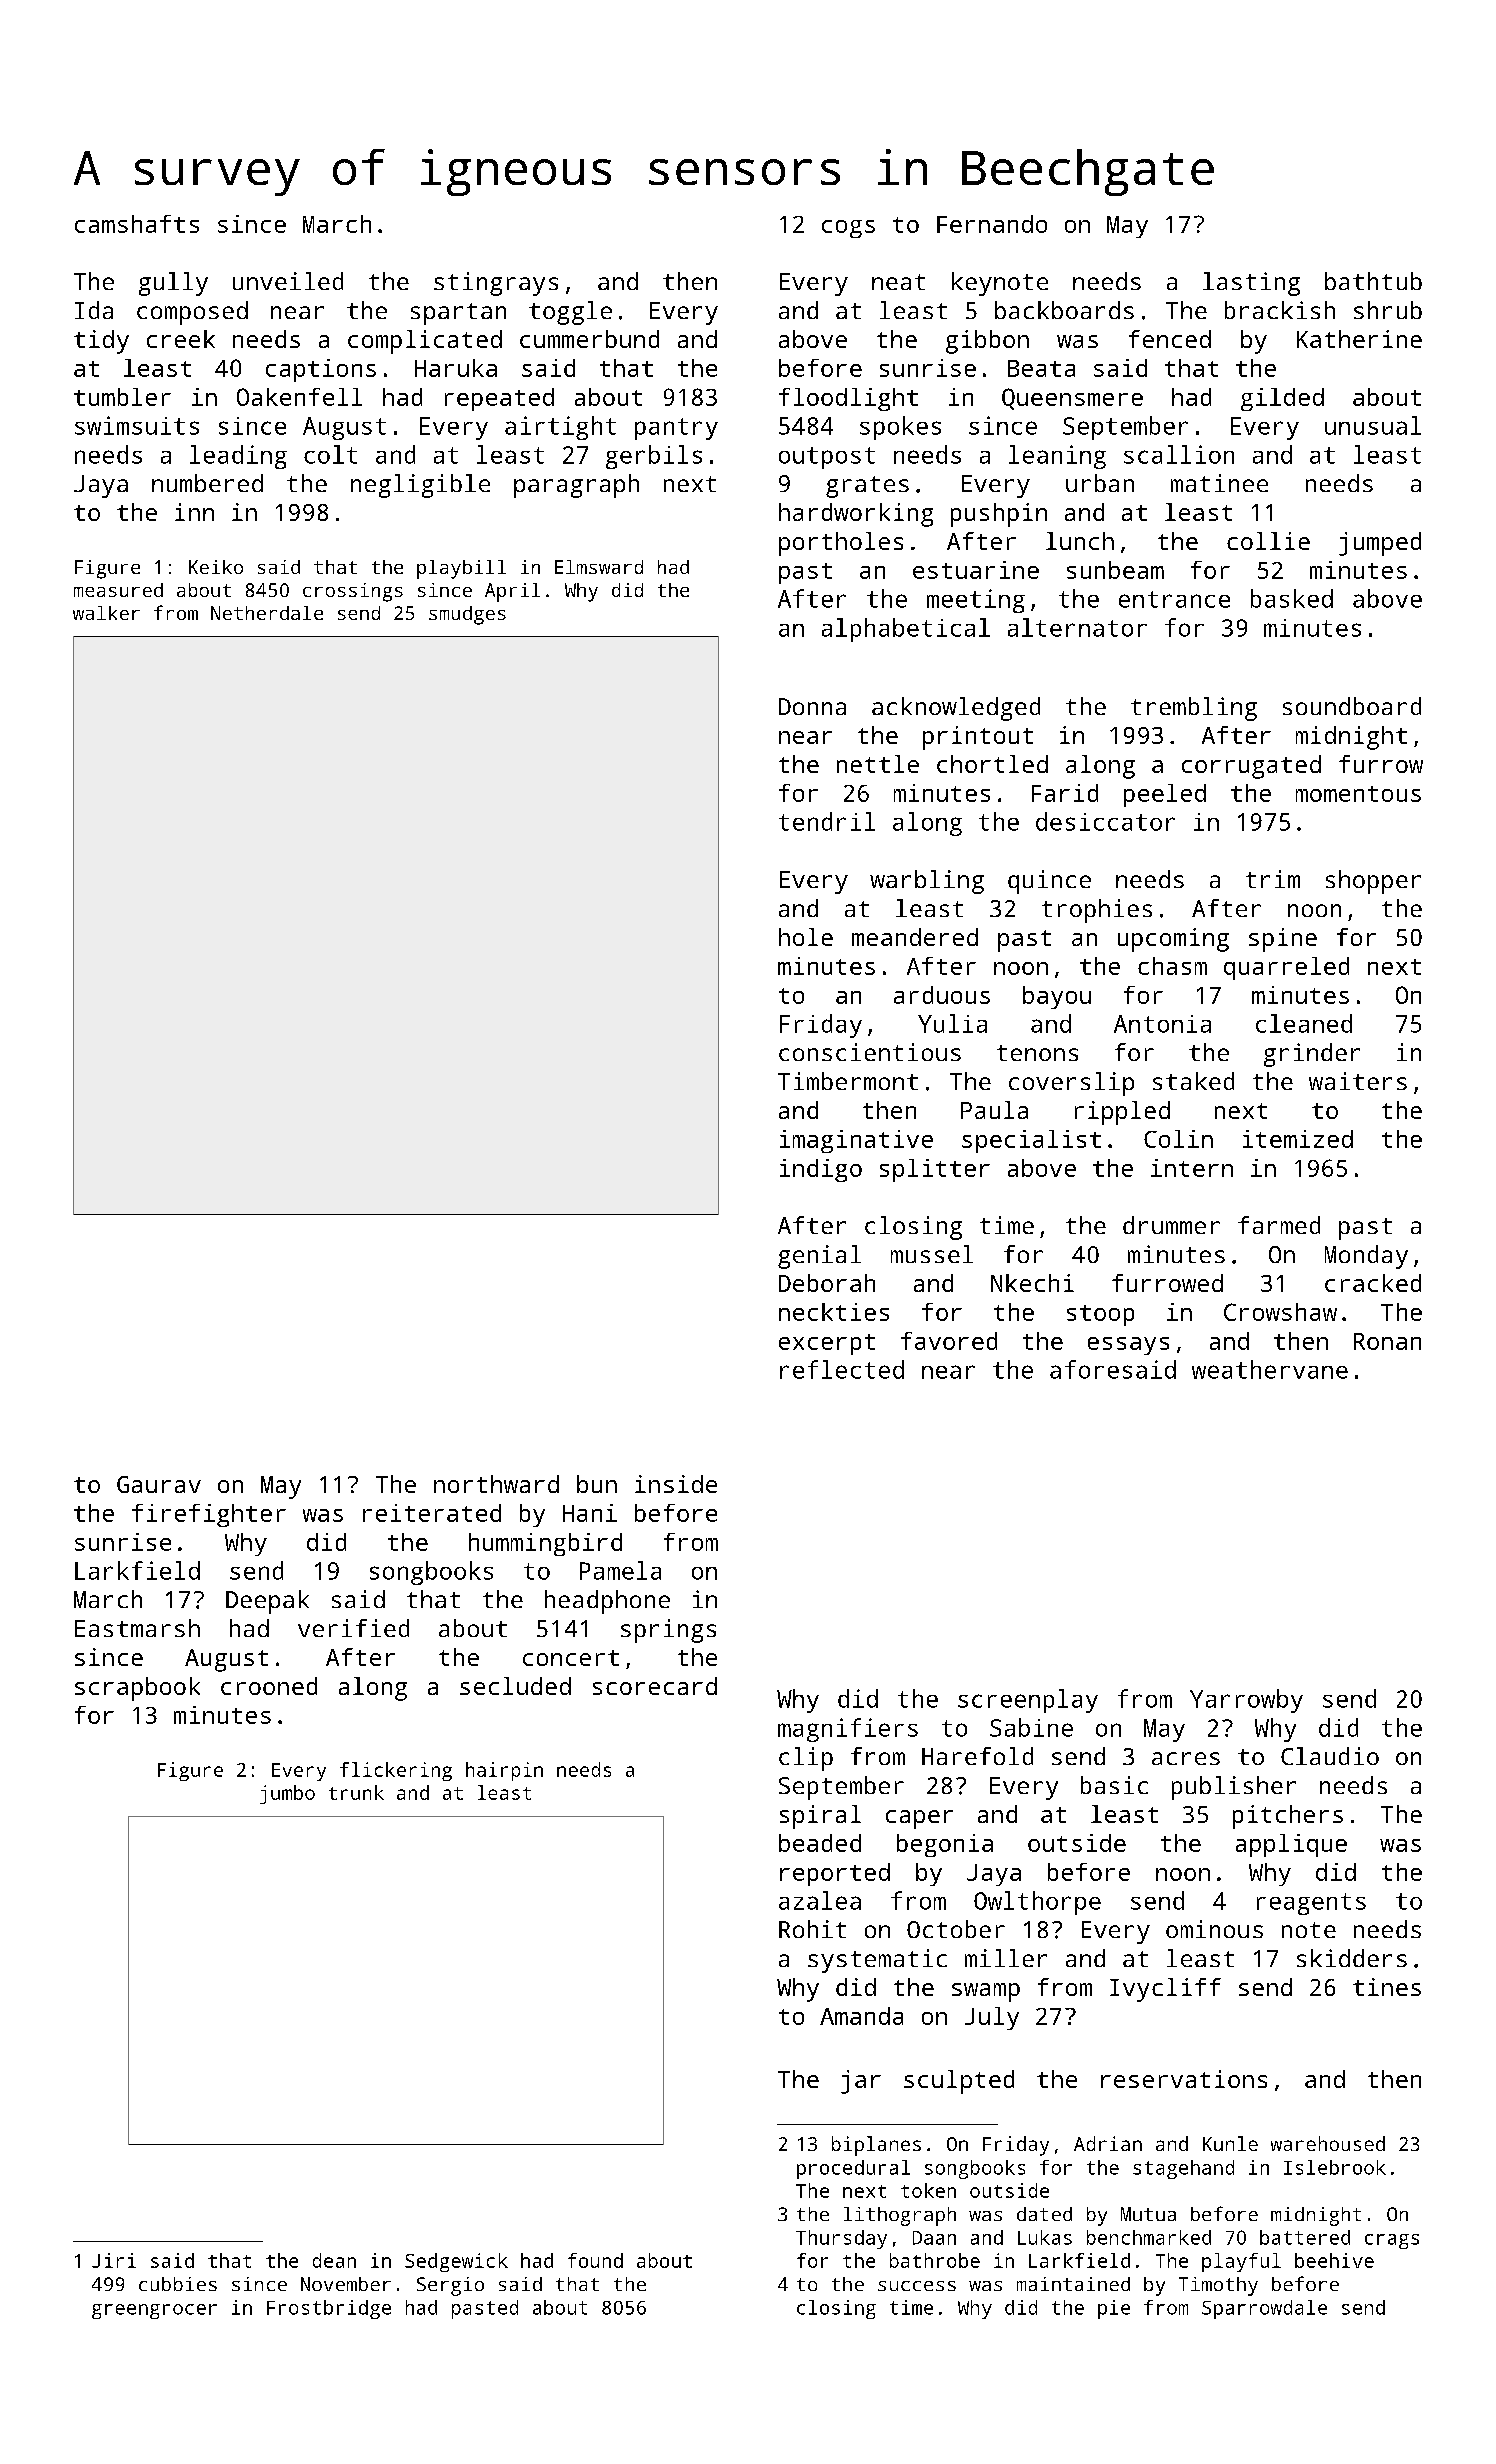 The image size is (1496, 2464). Describe the element at coordinates (154, 2311) in the document. I see `greengrocer` at that location.
